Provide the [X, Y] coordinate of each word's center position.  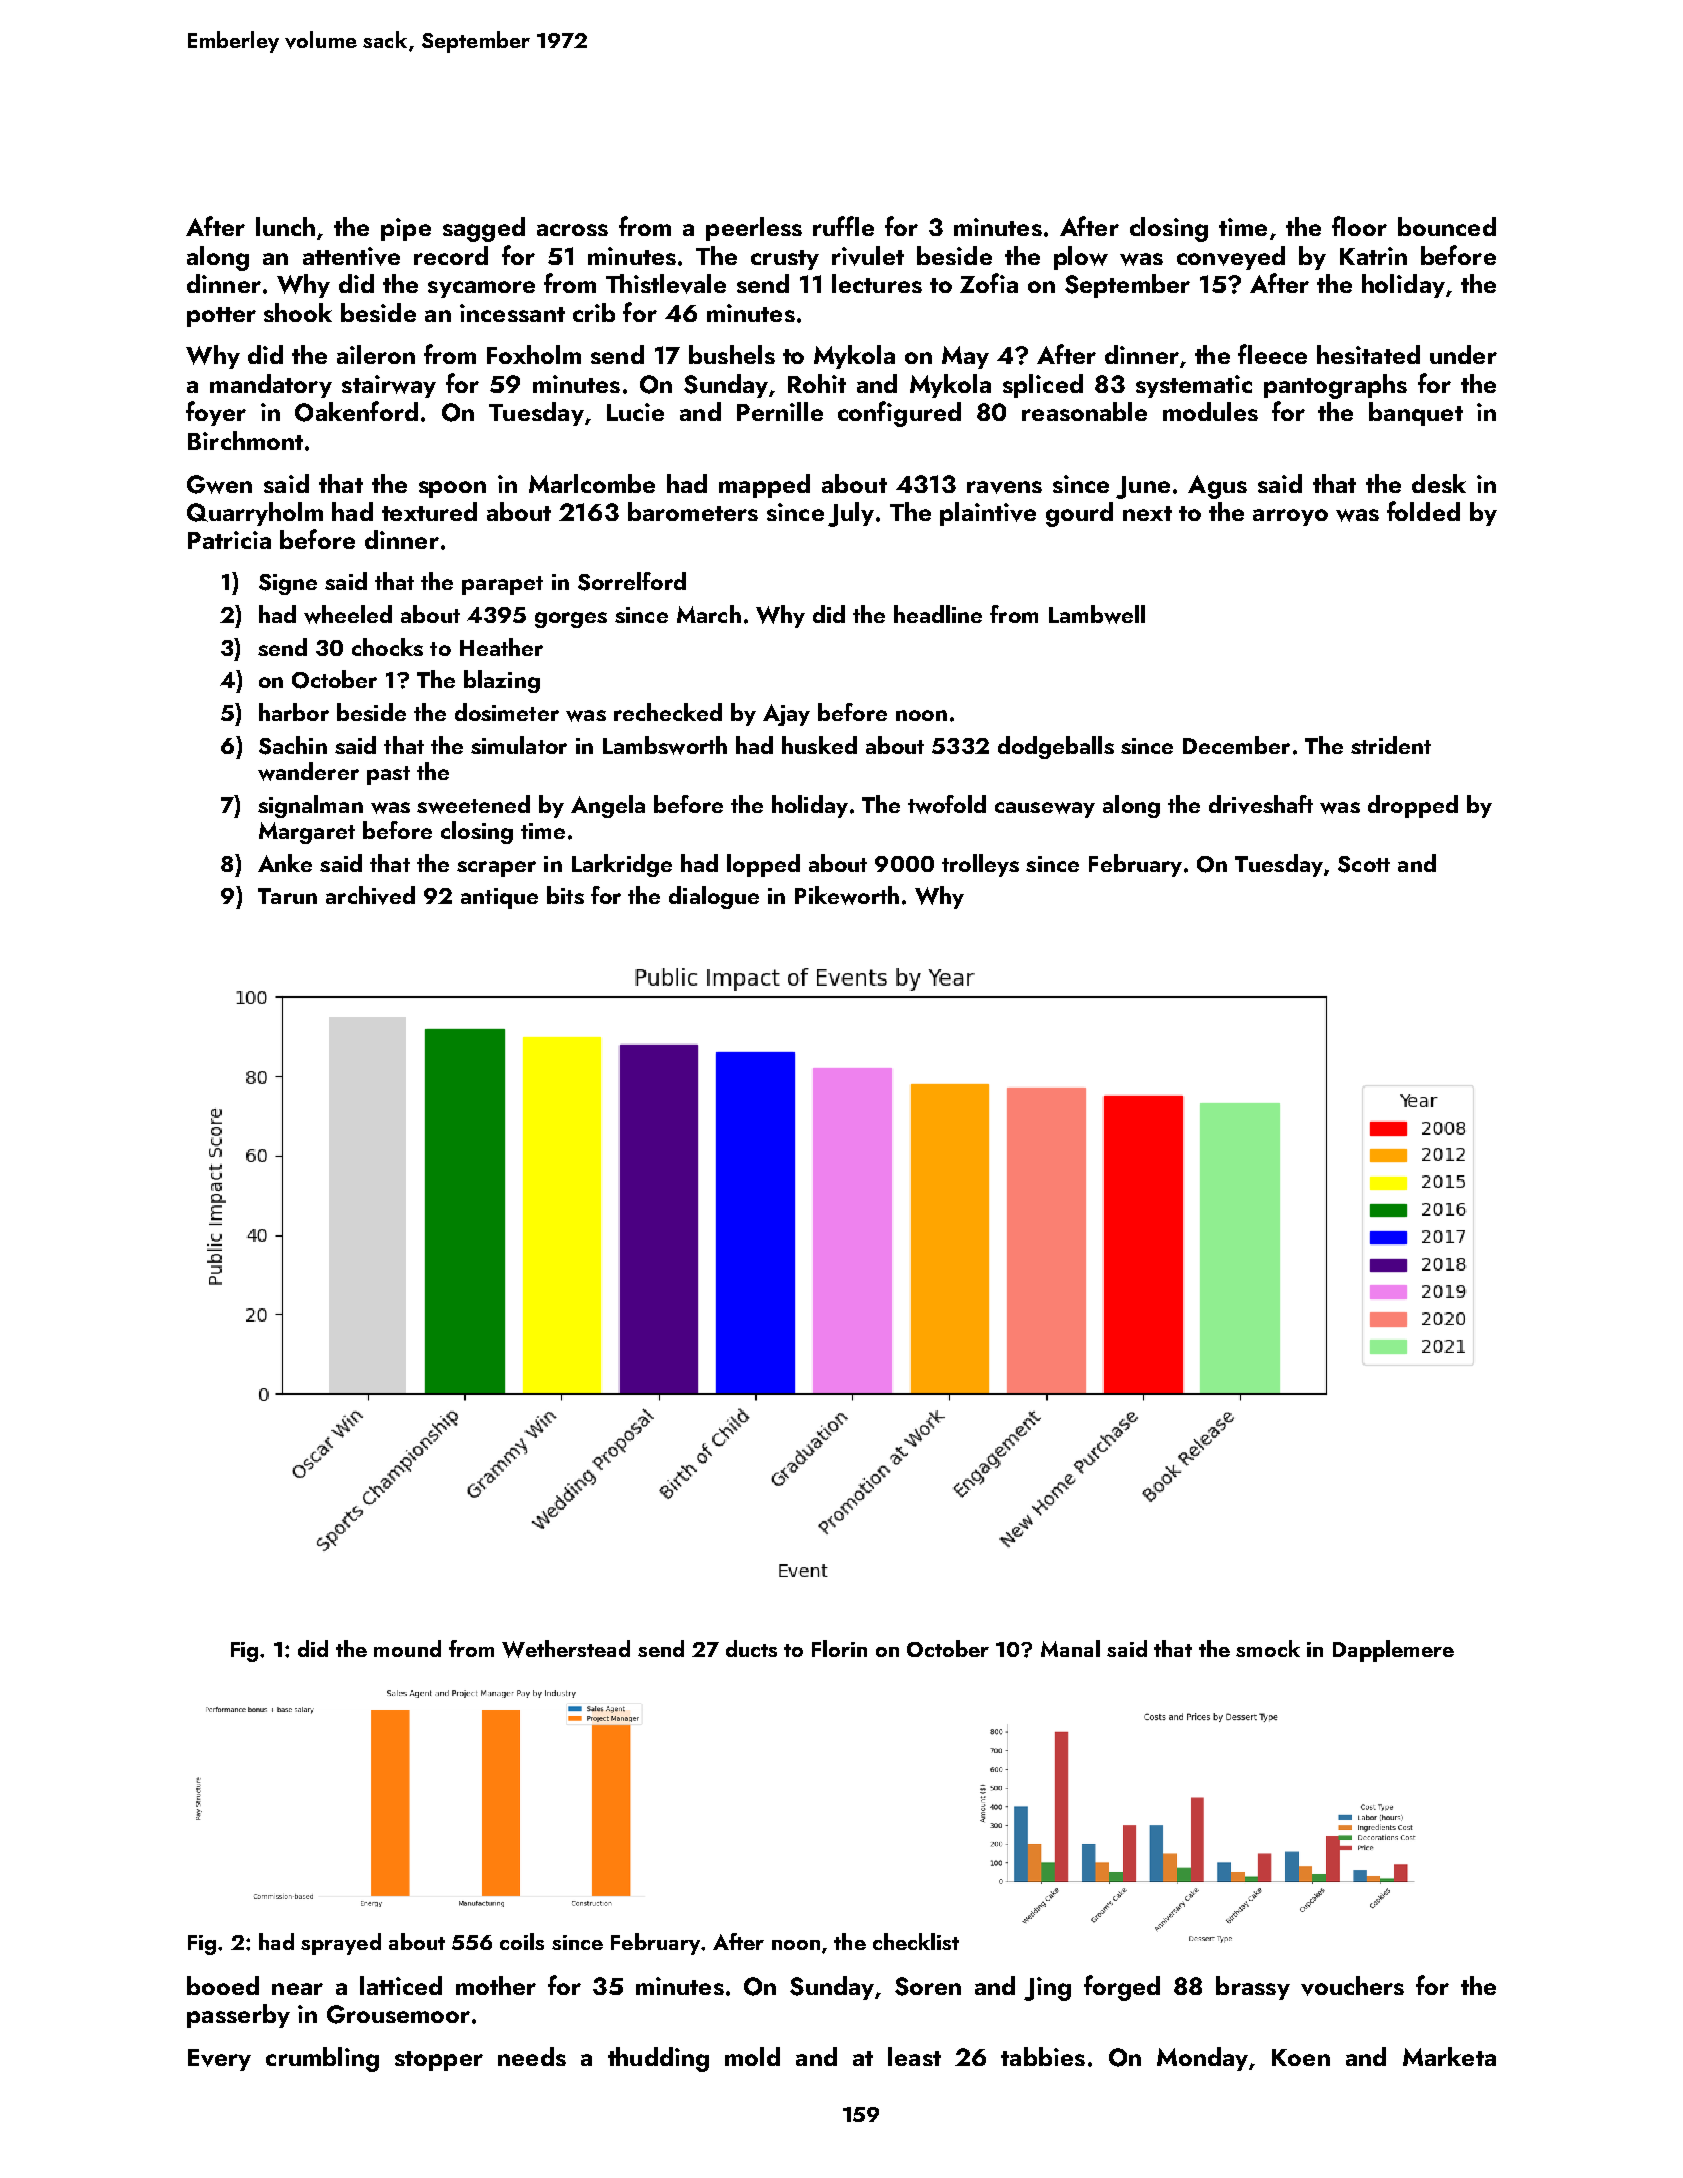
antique [499, 898]
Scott [1364, 864]
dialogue [714, 897]
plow [1081, 258]
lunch [285, 226]
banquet [1416, 414]
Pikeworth [847, 895]
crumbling [322, 2059]
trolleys [980, 865]
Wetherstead [566, 1649]
